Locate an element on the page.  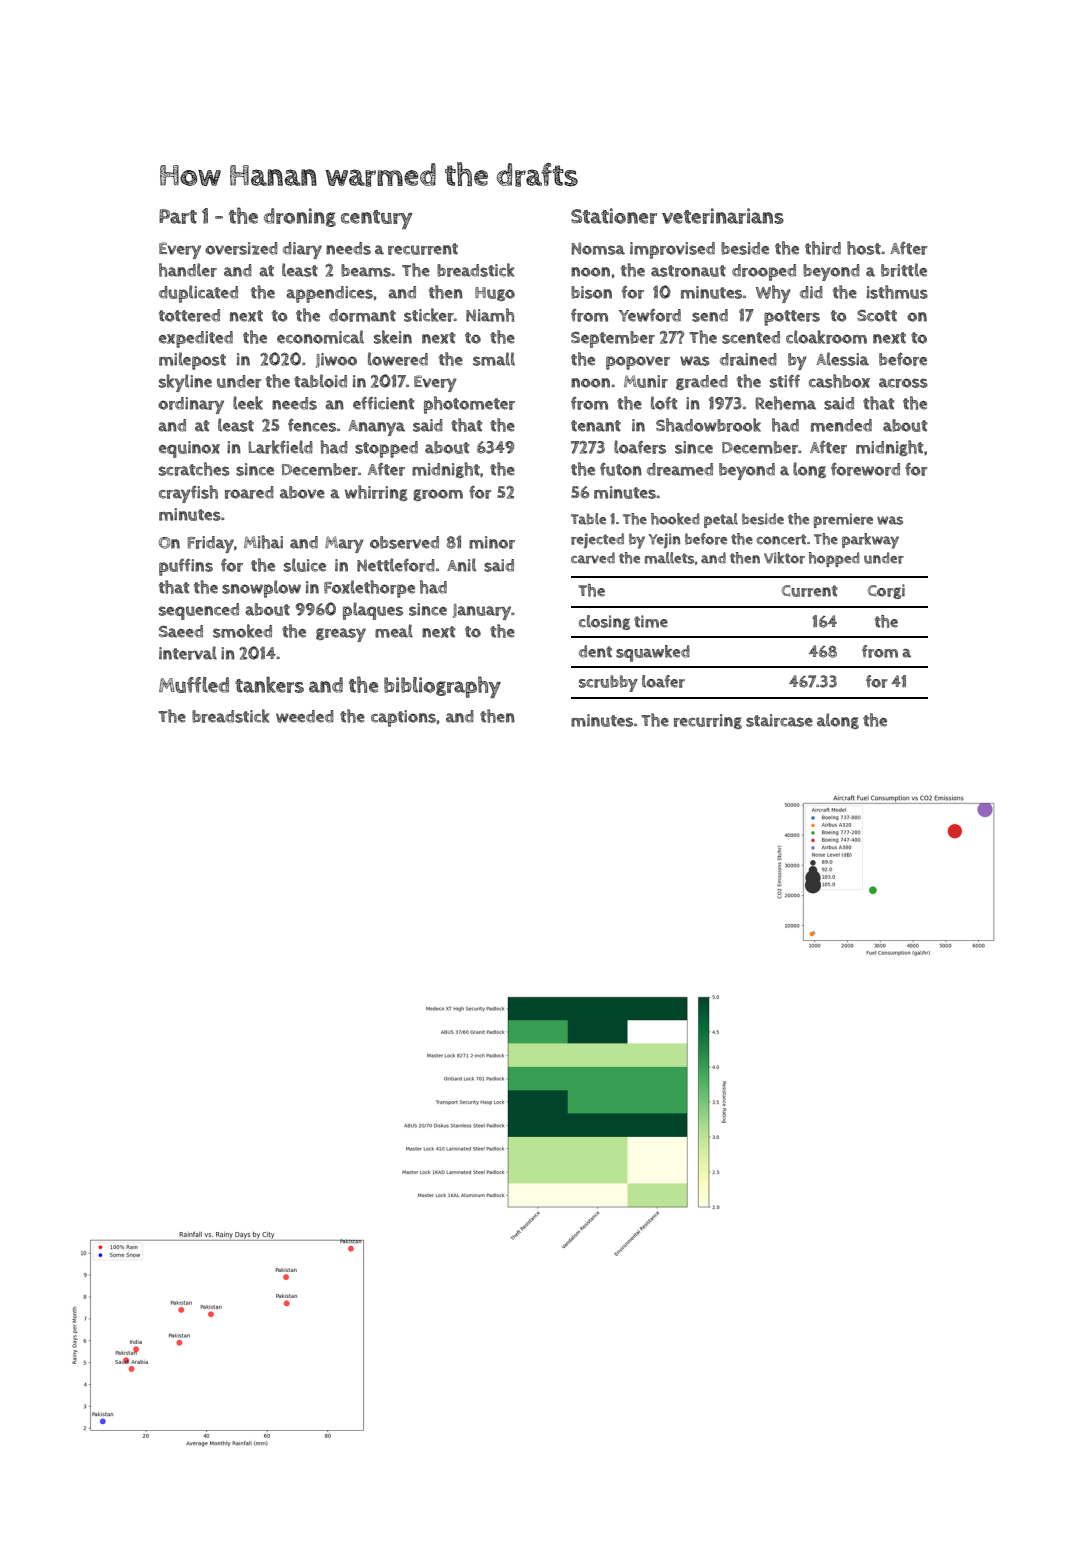
parkway is located at coordinates (870, 541).
